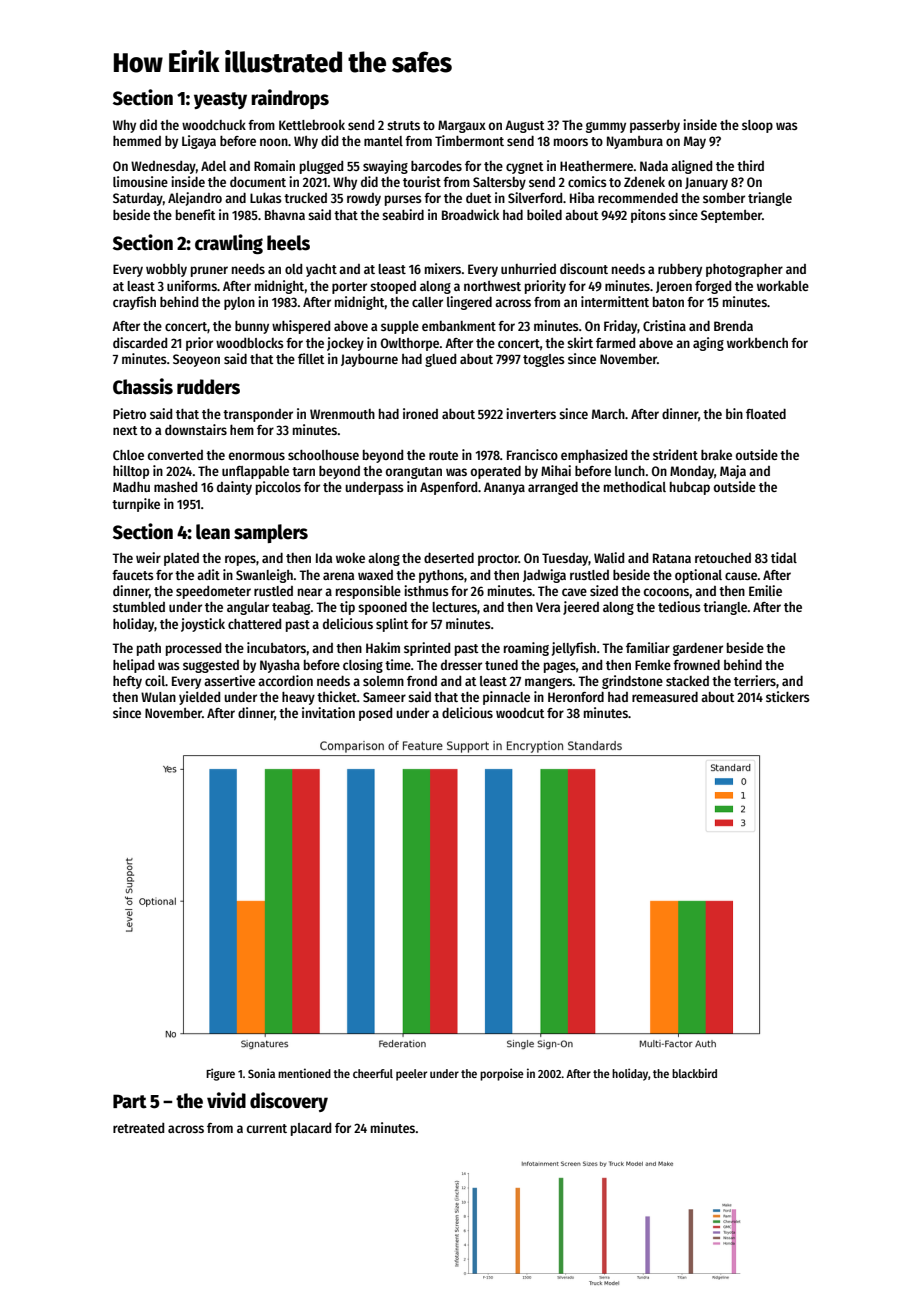  I want to click on lunch, so click(630, 471).
